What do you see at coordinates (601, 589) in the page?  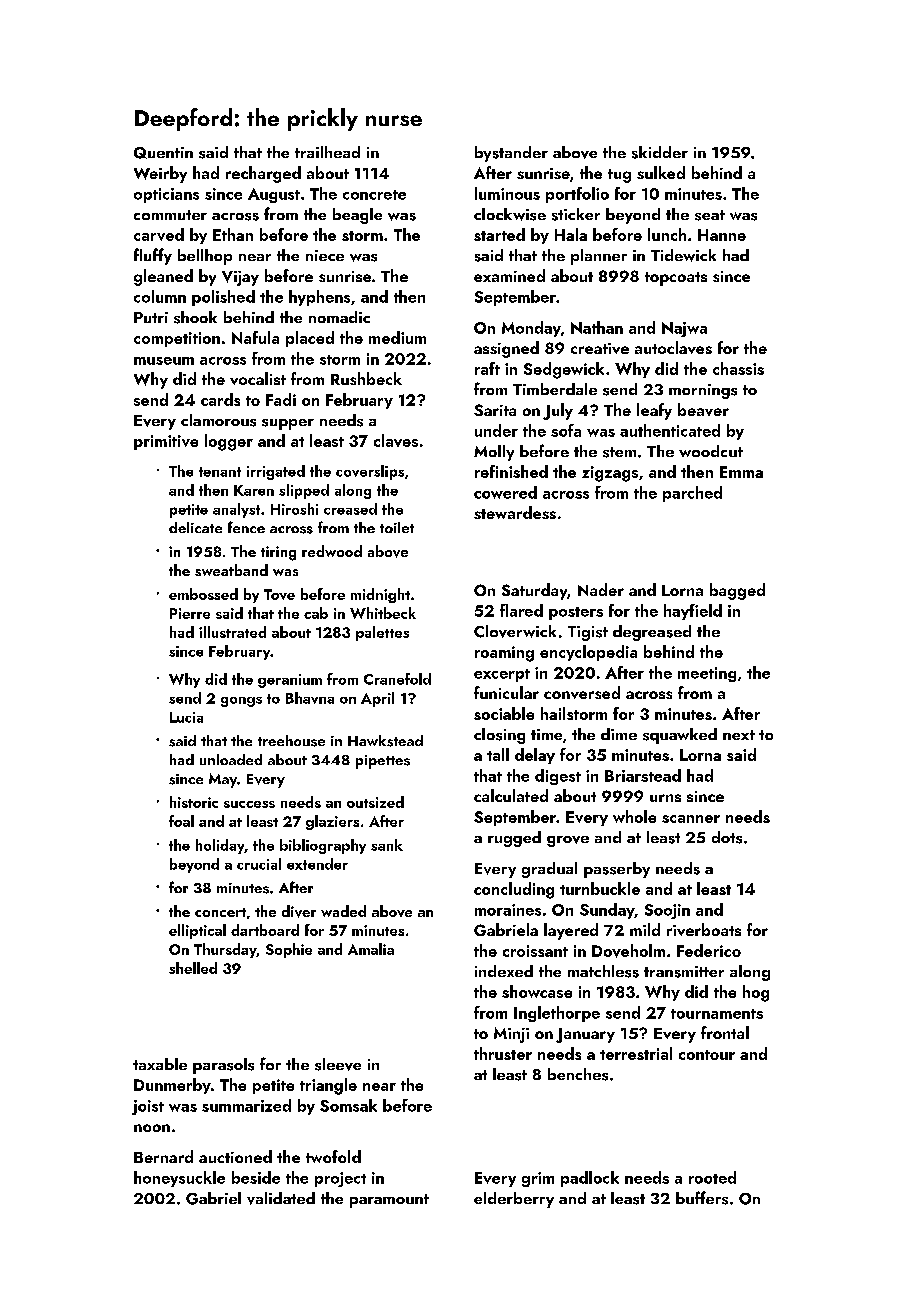 I see `Nader` at bounding box center [601, 589].
